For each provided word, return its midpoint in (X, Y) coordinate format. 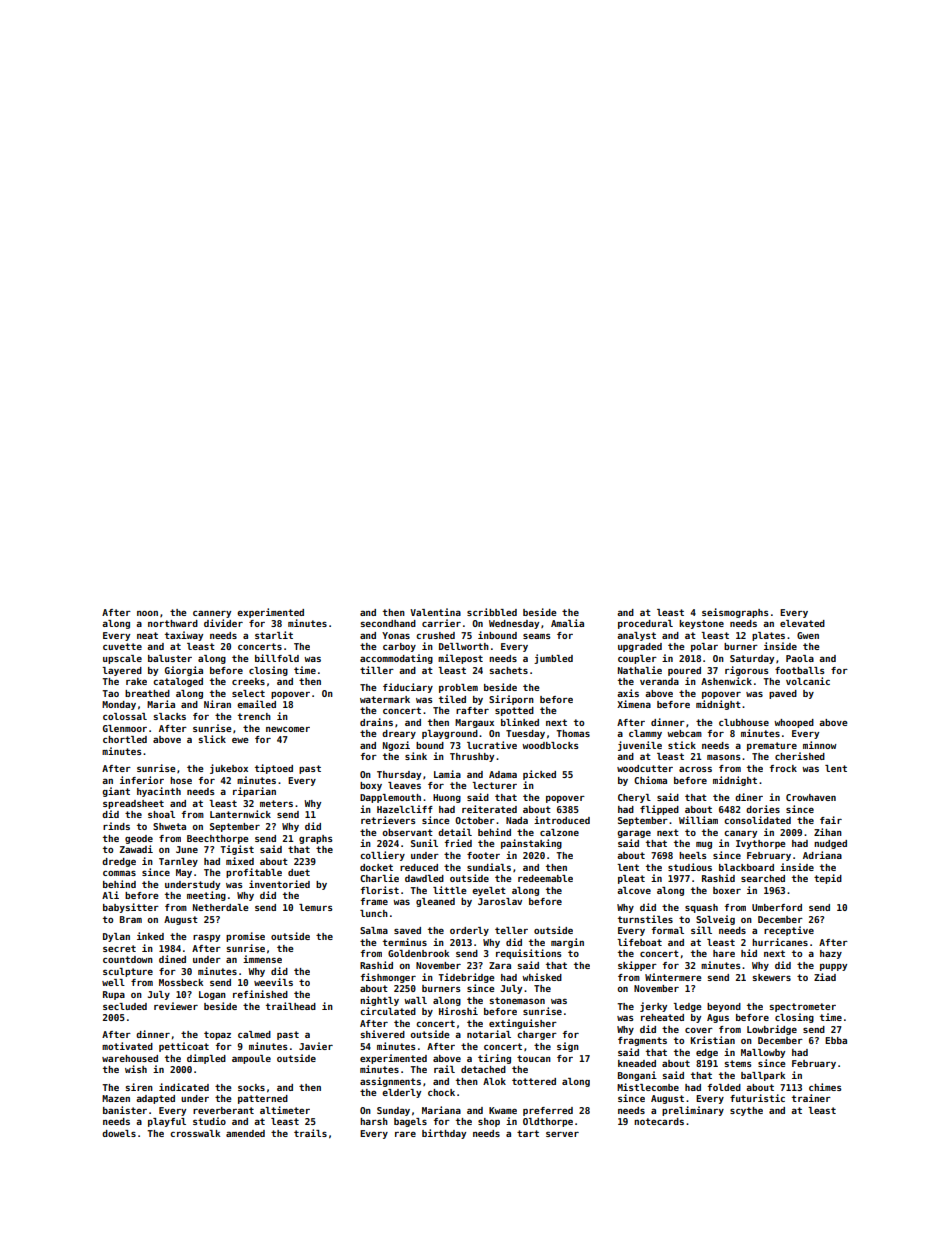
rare (405, 1134)
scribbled (492, 612)
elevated (802, 623)
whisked (542, 977)
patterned (263, 1099)
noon (147, 613)
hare (724, 953)
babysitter (131, 908)
